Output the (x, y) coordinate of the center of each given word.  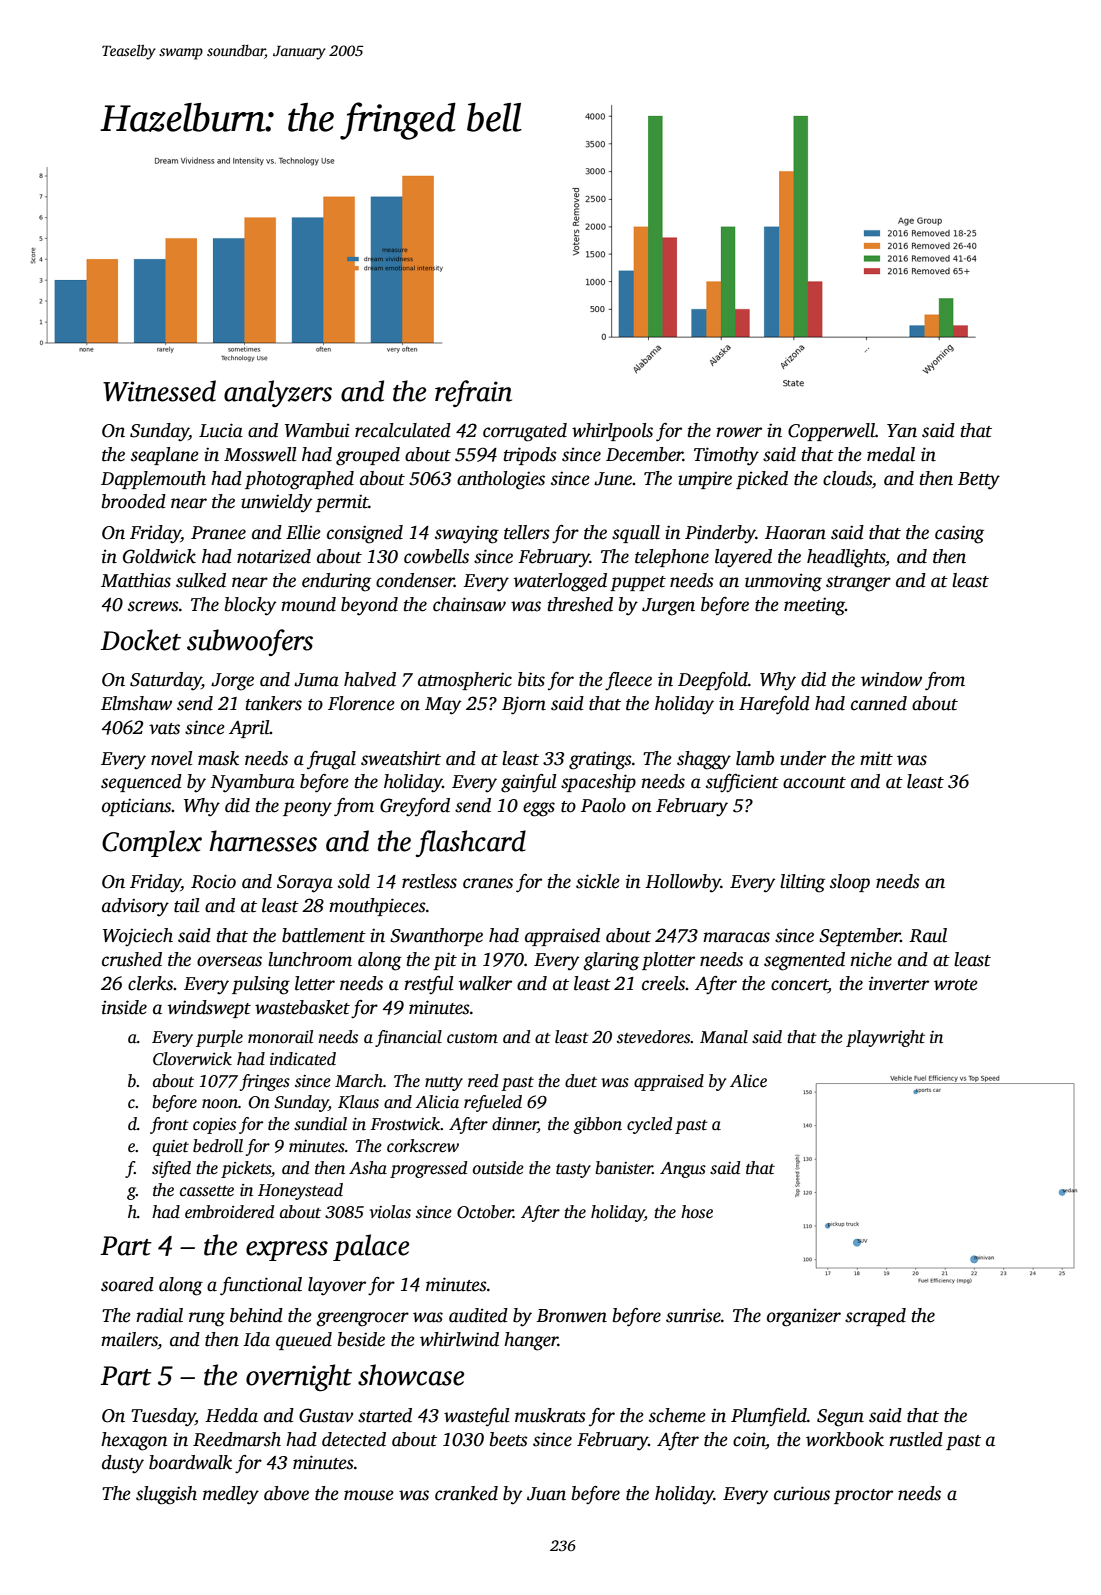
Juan (546, 1494)
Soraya (305, 884)
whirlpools (612, 432)
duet (581, 1081)
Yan (902, 431)
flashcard (470, 843)
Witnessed (159, 391)
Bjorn (524, 705)
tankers (273, 703)
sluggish (166, 1495)
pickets (246, 1169)
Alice (748, 1081)
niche (871, 959)
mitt (876, 758)
